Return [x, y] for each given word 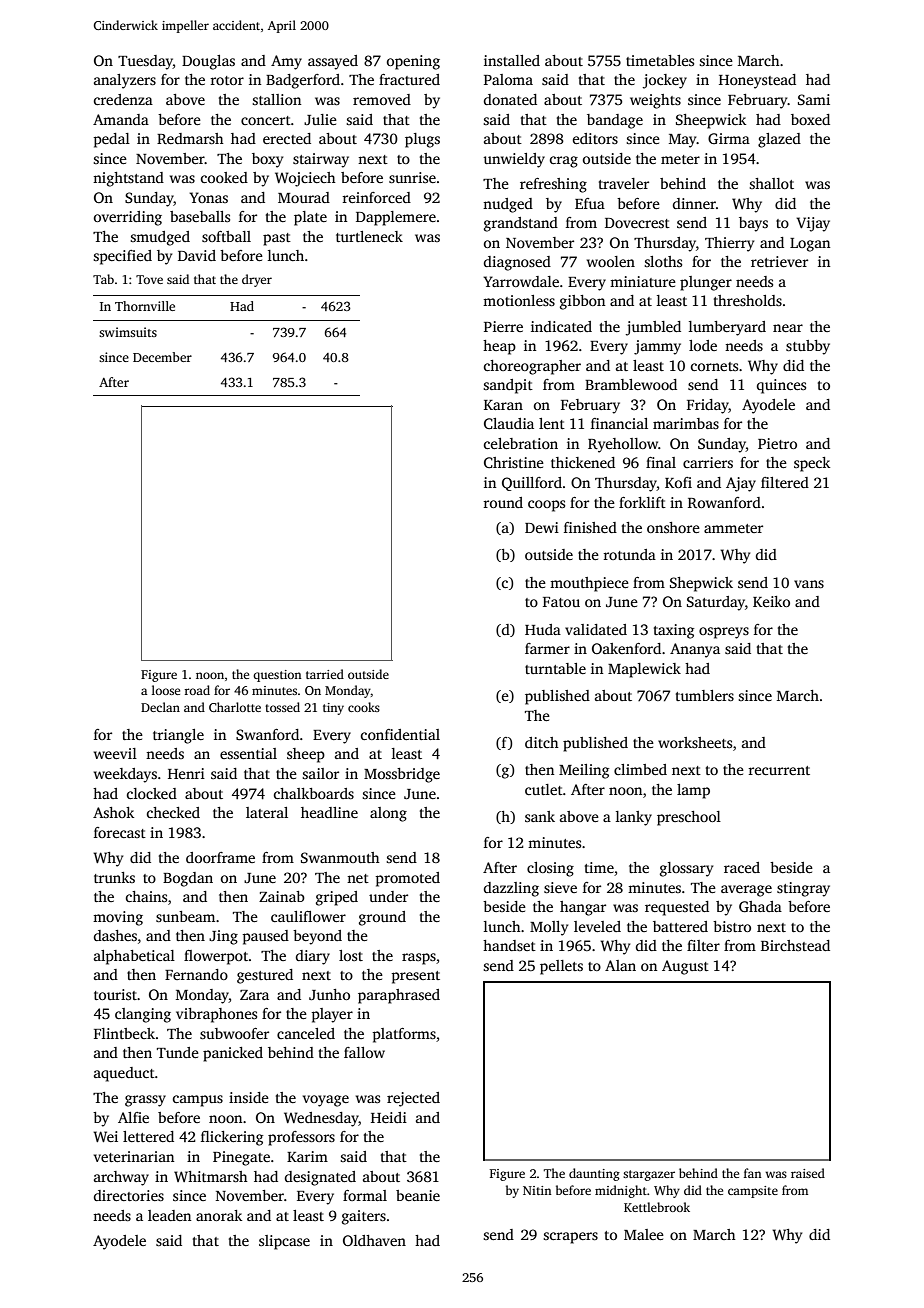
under [388, 896]
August [685, 967]
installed [512, 60]
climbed [640, 769]
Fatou [561, 602]
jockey [665, 81]
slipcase [284, 1242]
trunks [114, 877]
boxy [267, 160]
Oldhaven [374, 1240]
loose [166, 690]
